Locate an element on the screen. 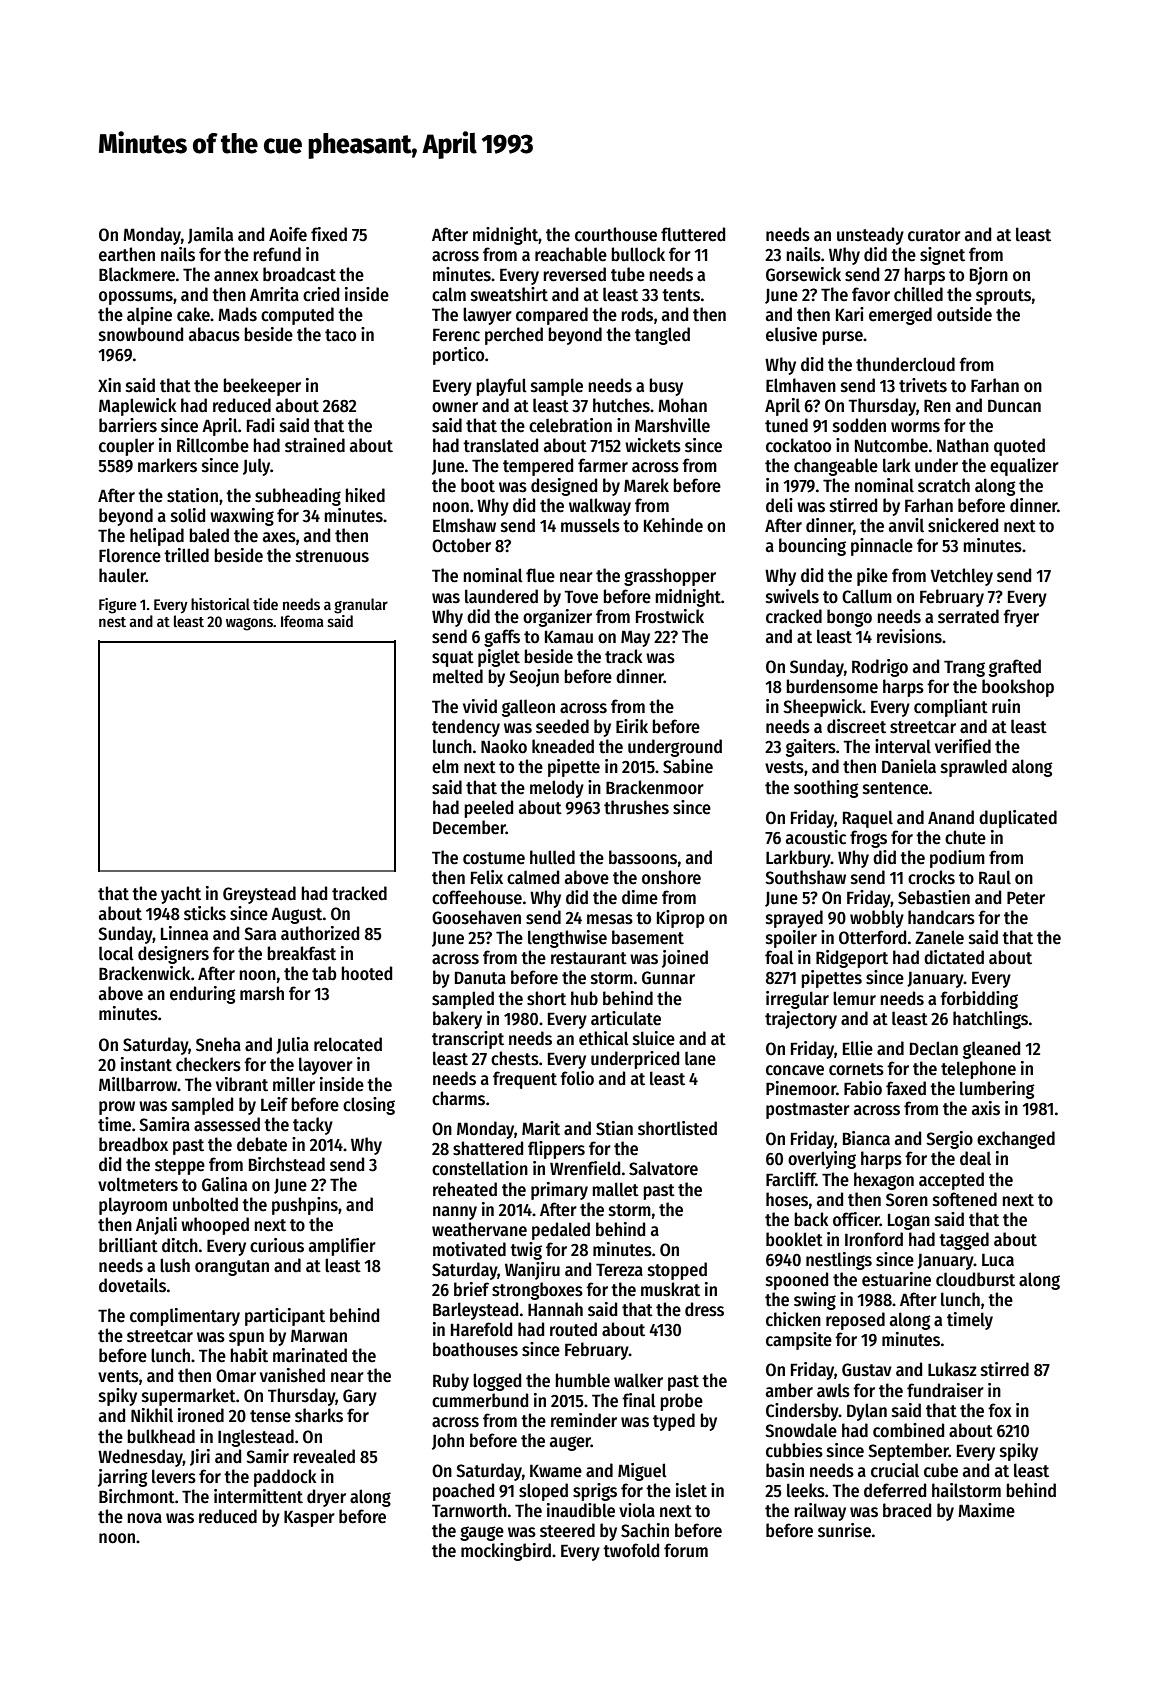 This screenshot has height=1681, width=1161. vests is located at coordinates (784, 767).
